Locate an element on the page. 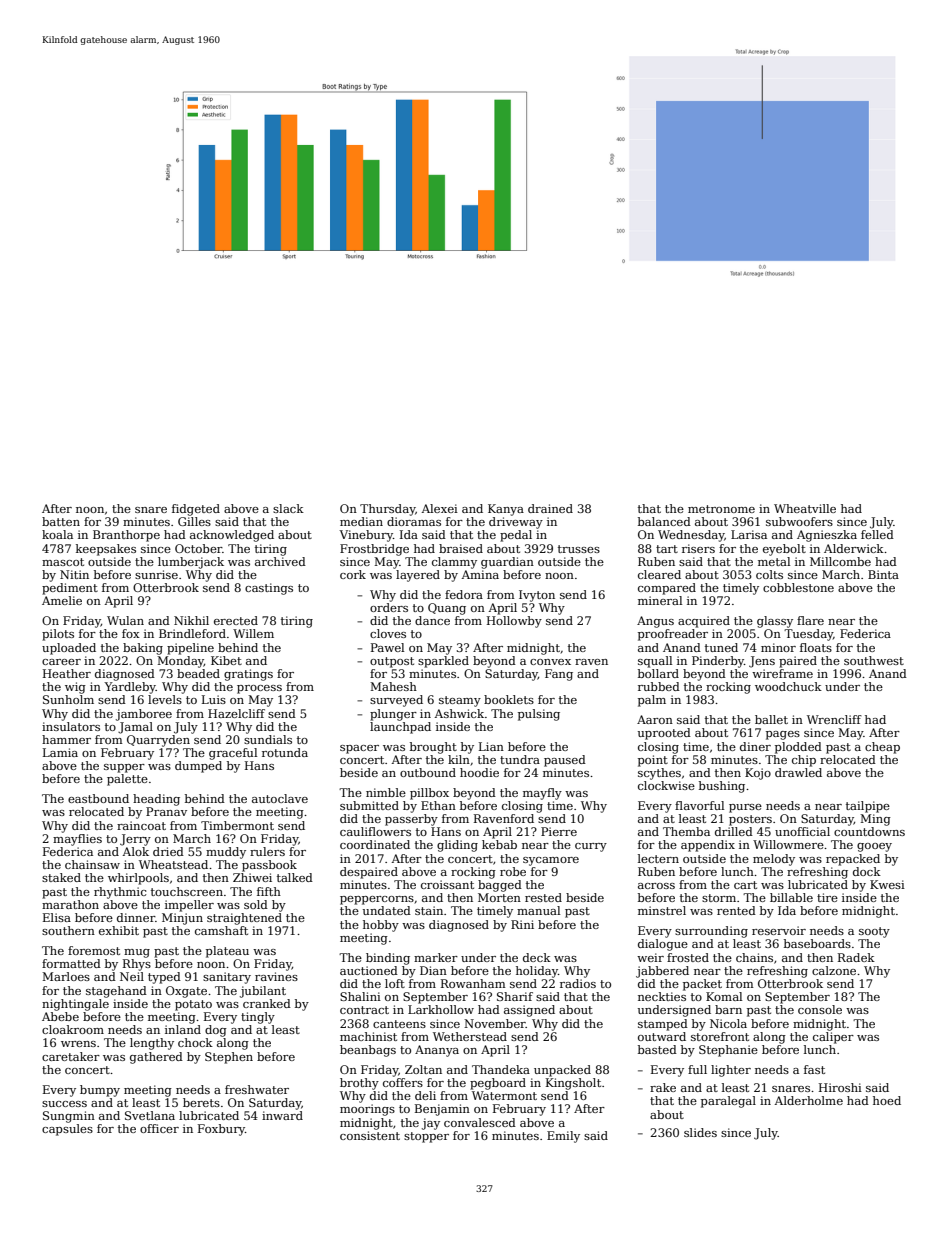  slack is located at coordinates (288, 508).
